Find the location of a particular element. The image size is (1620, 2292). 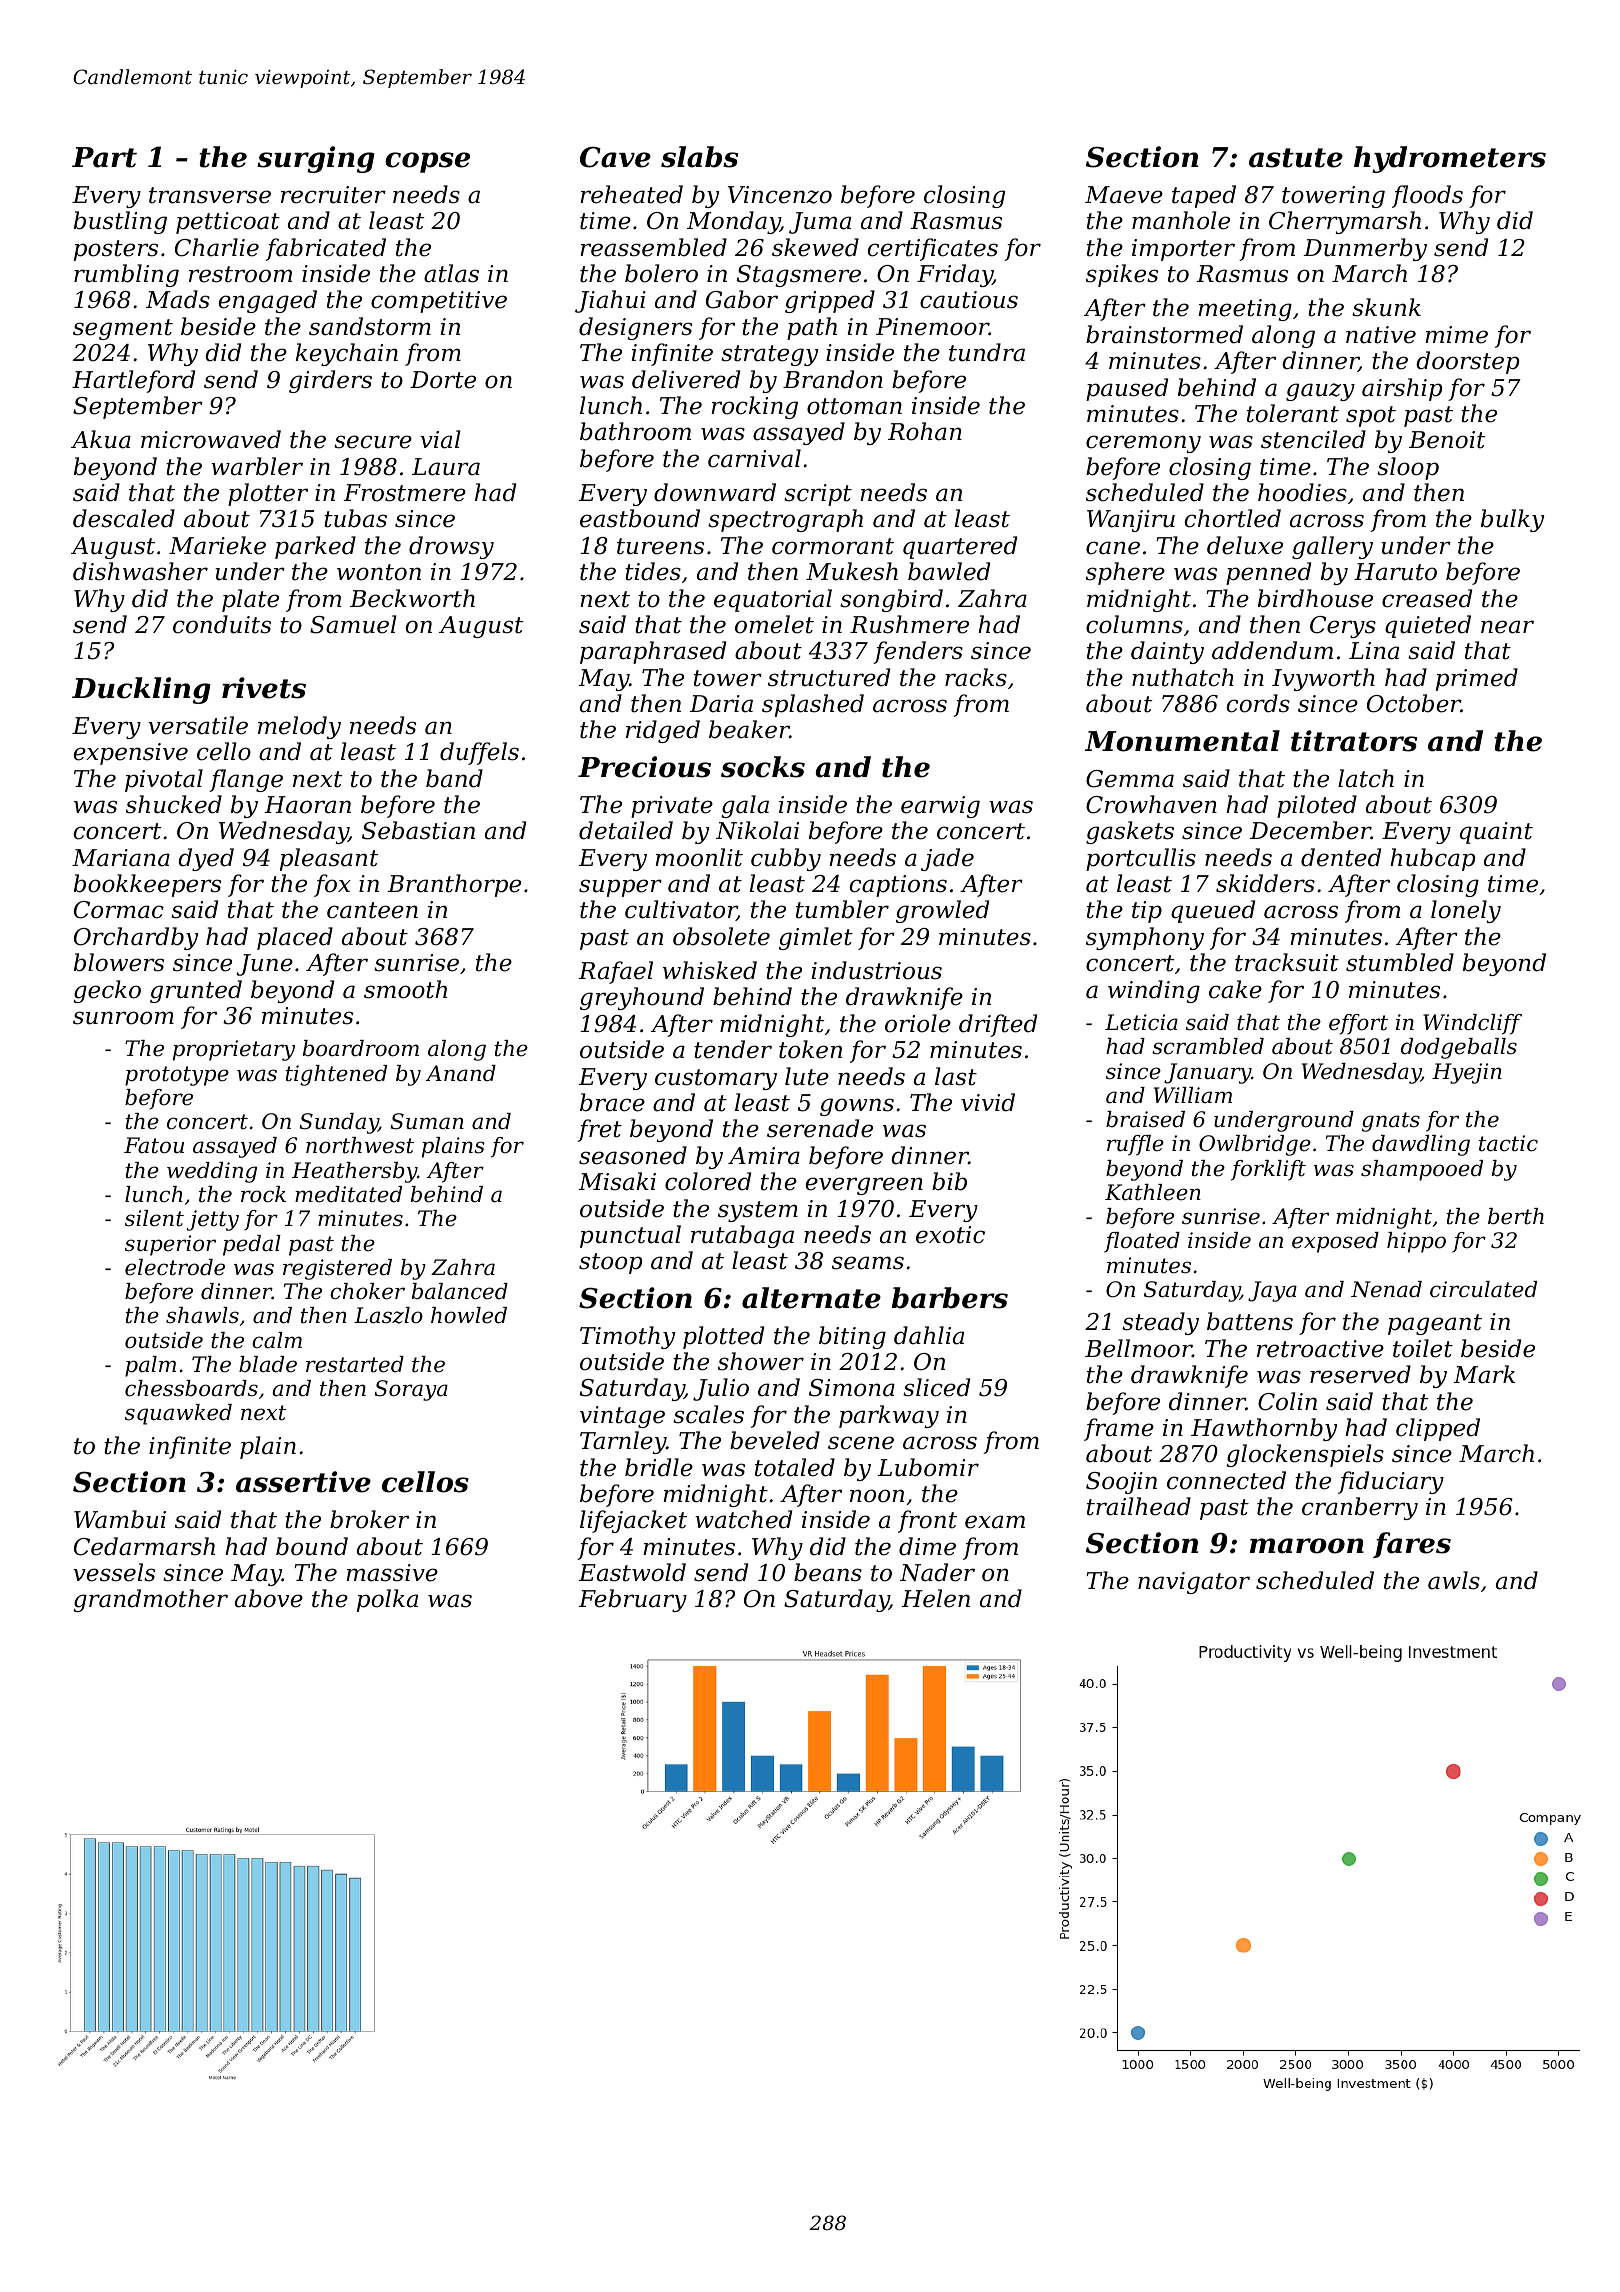

Samuel is located at coordinates (353, 624).
